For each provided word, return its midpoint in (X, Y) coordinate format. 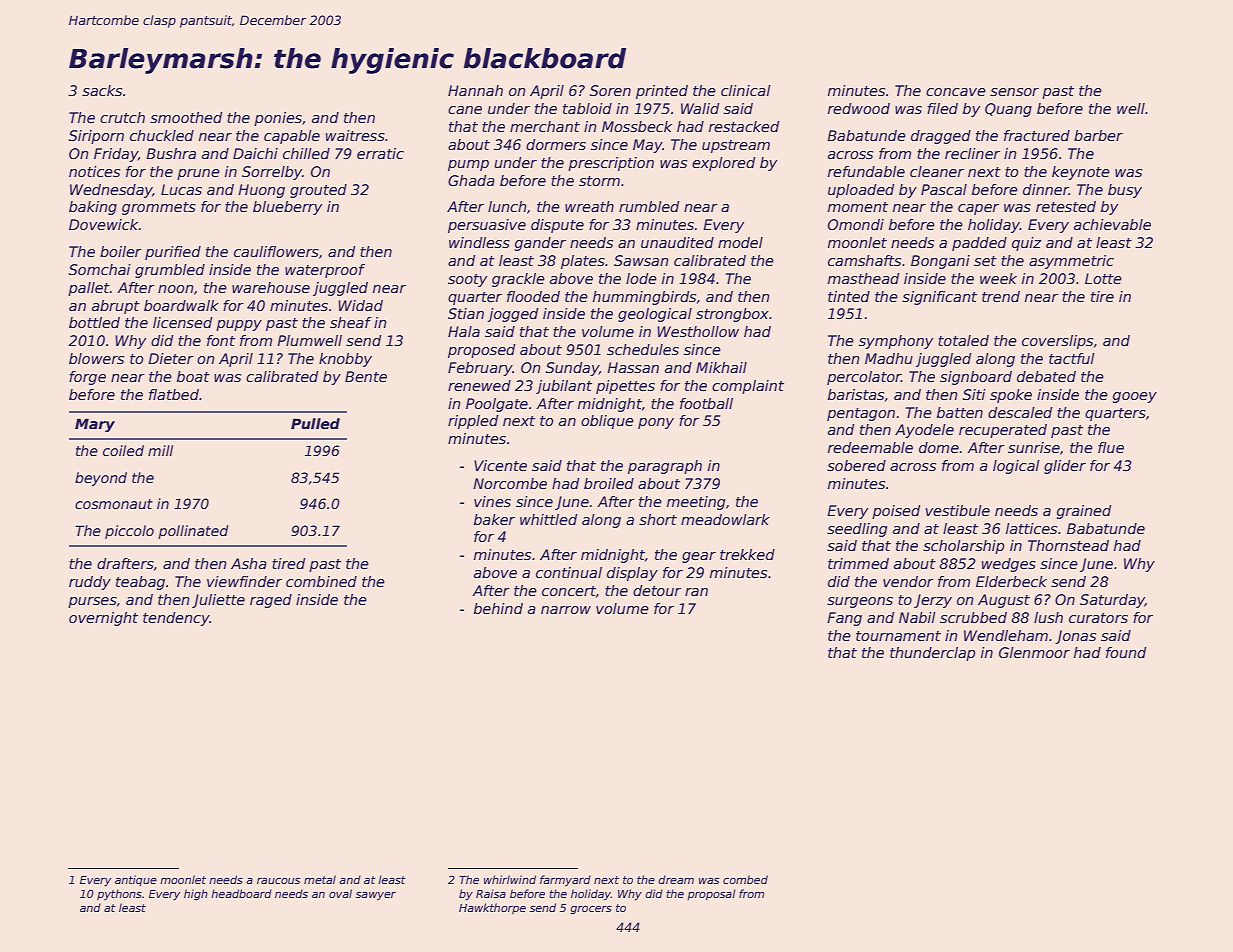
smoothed (186, 117)
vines (492, 501)
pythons (119, 894)
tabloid (587, 108)
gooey (1135, 397)
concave (956, 92)
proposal (711, 894)
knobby (345, 360)
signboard (976, 378)
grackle (518, 280)
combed (745, 879)
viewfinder (244, 581)
